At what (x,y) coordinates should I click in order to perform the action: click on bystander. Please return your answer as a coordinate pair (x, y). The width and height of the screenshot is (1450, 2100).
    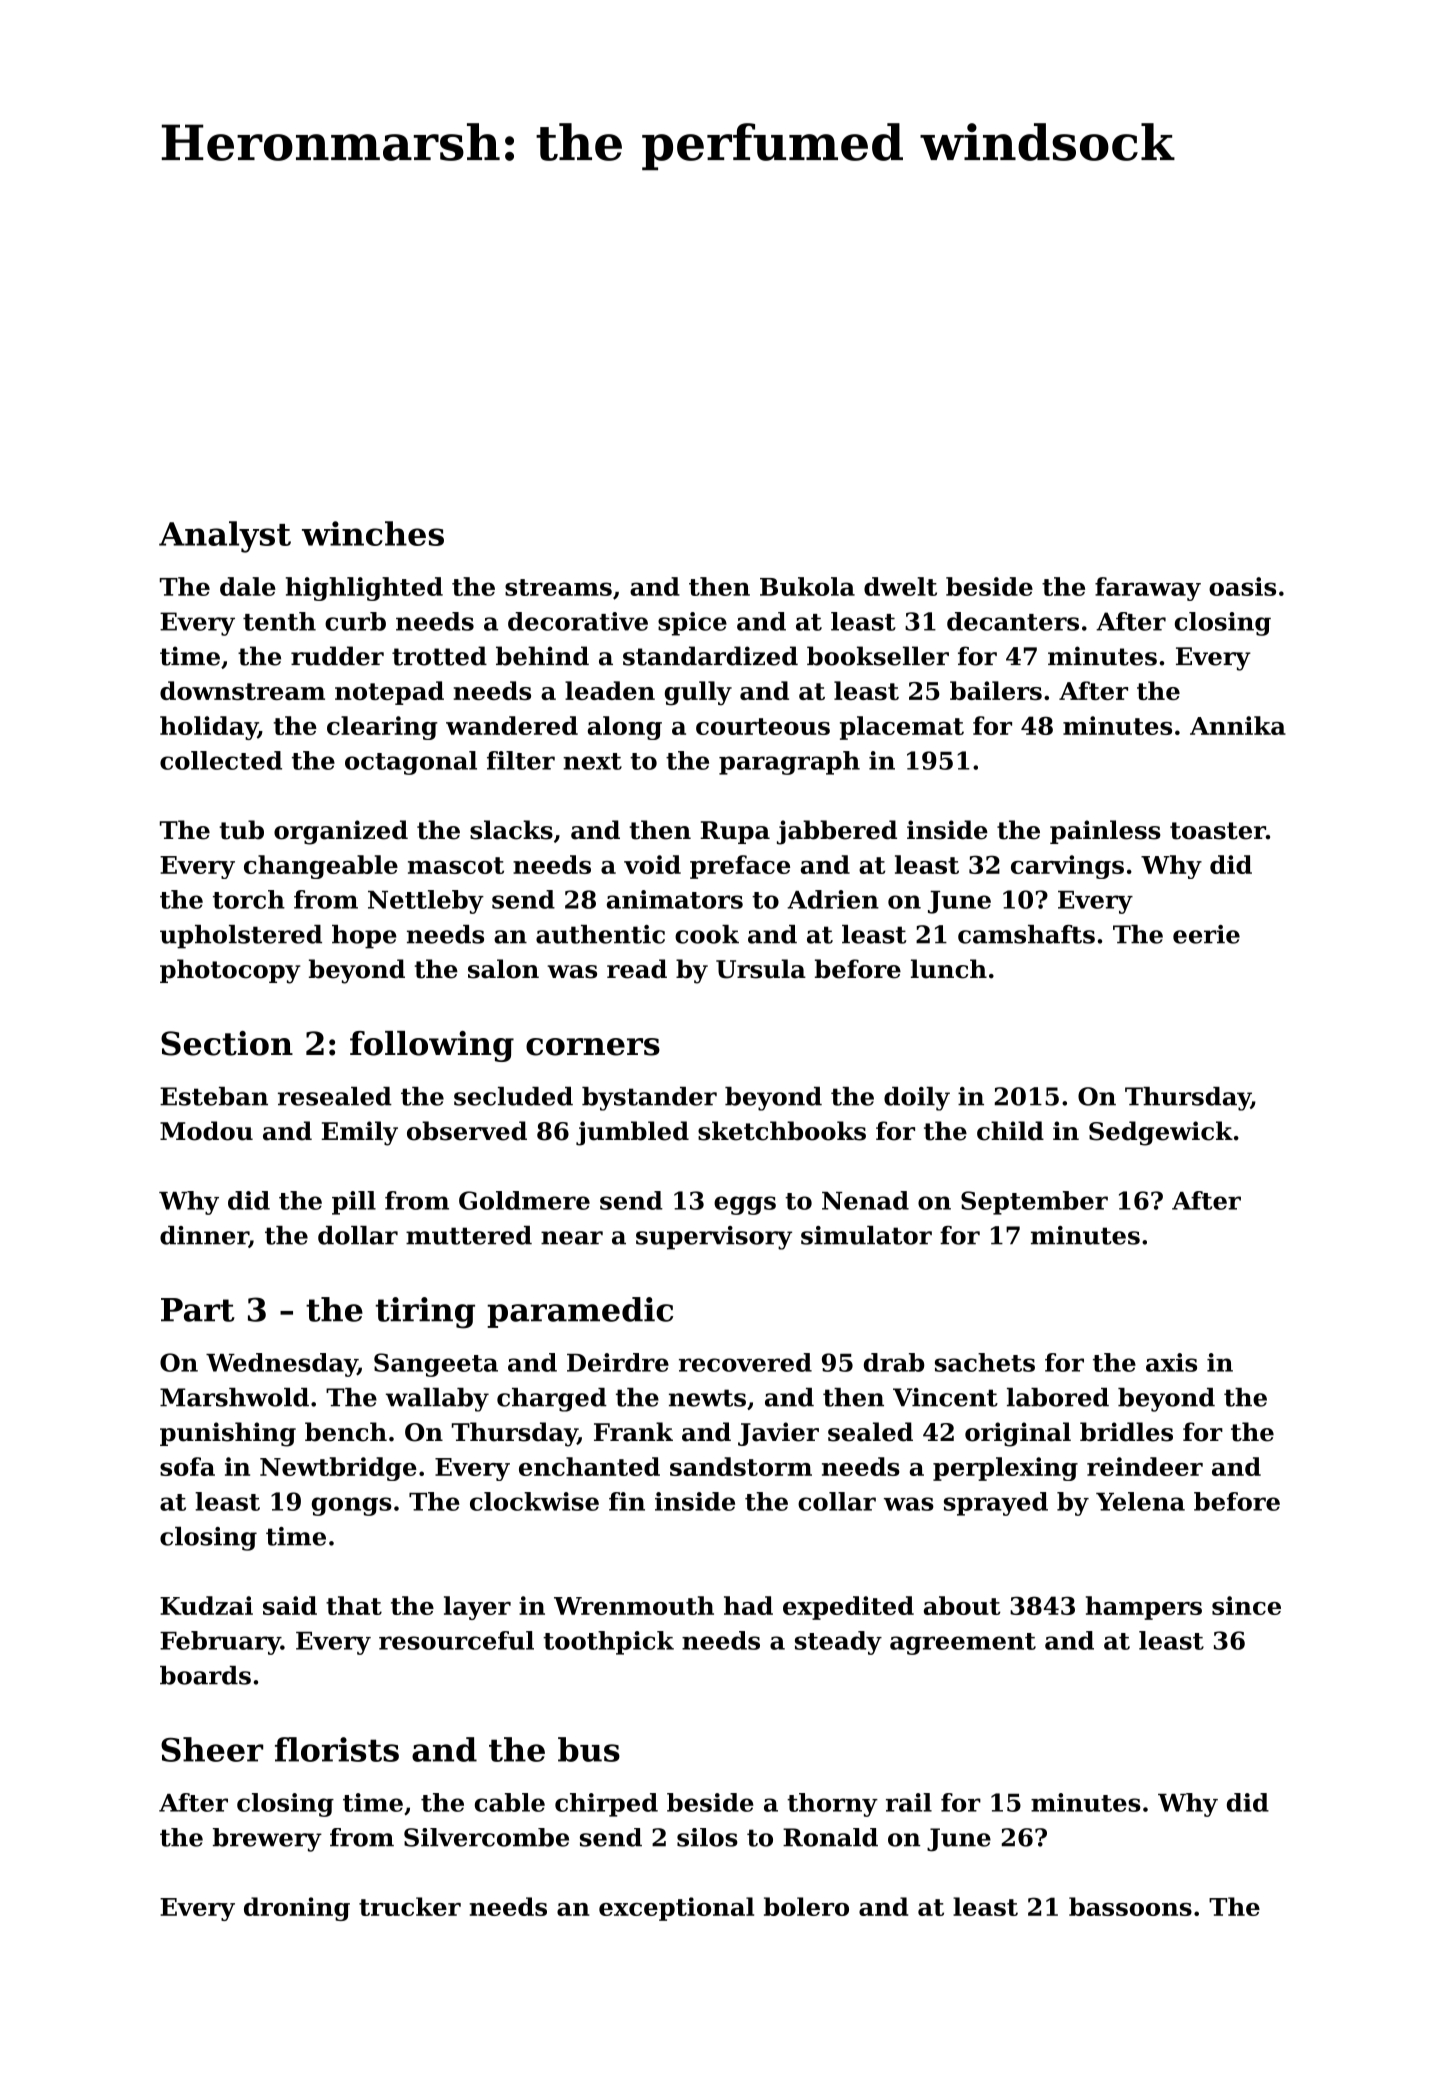
    Looking at the image, I should click on (649, 1099).
